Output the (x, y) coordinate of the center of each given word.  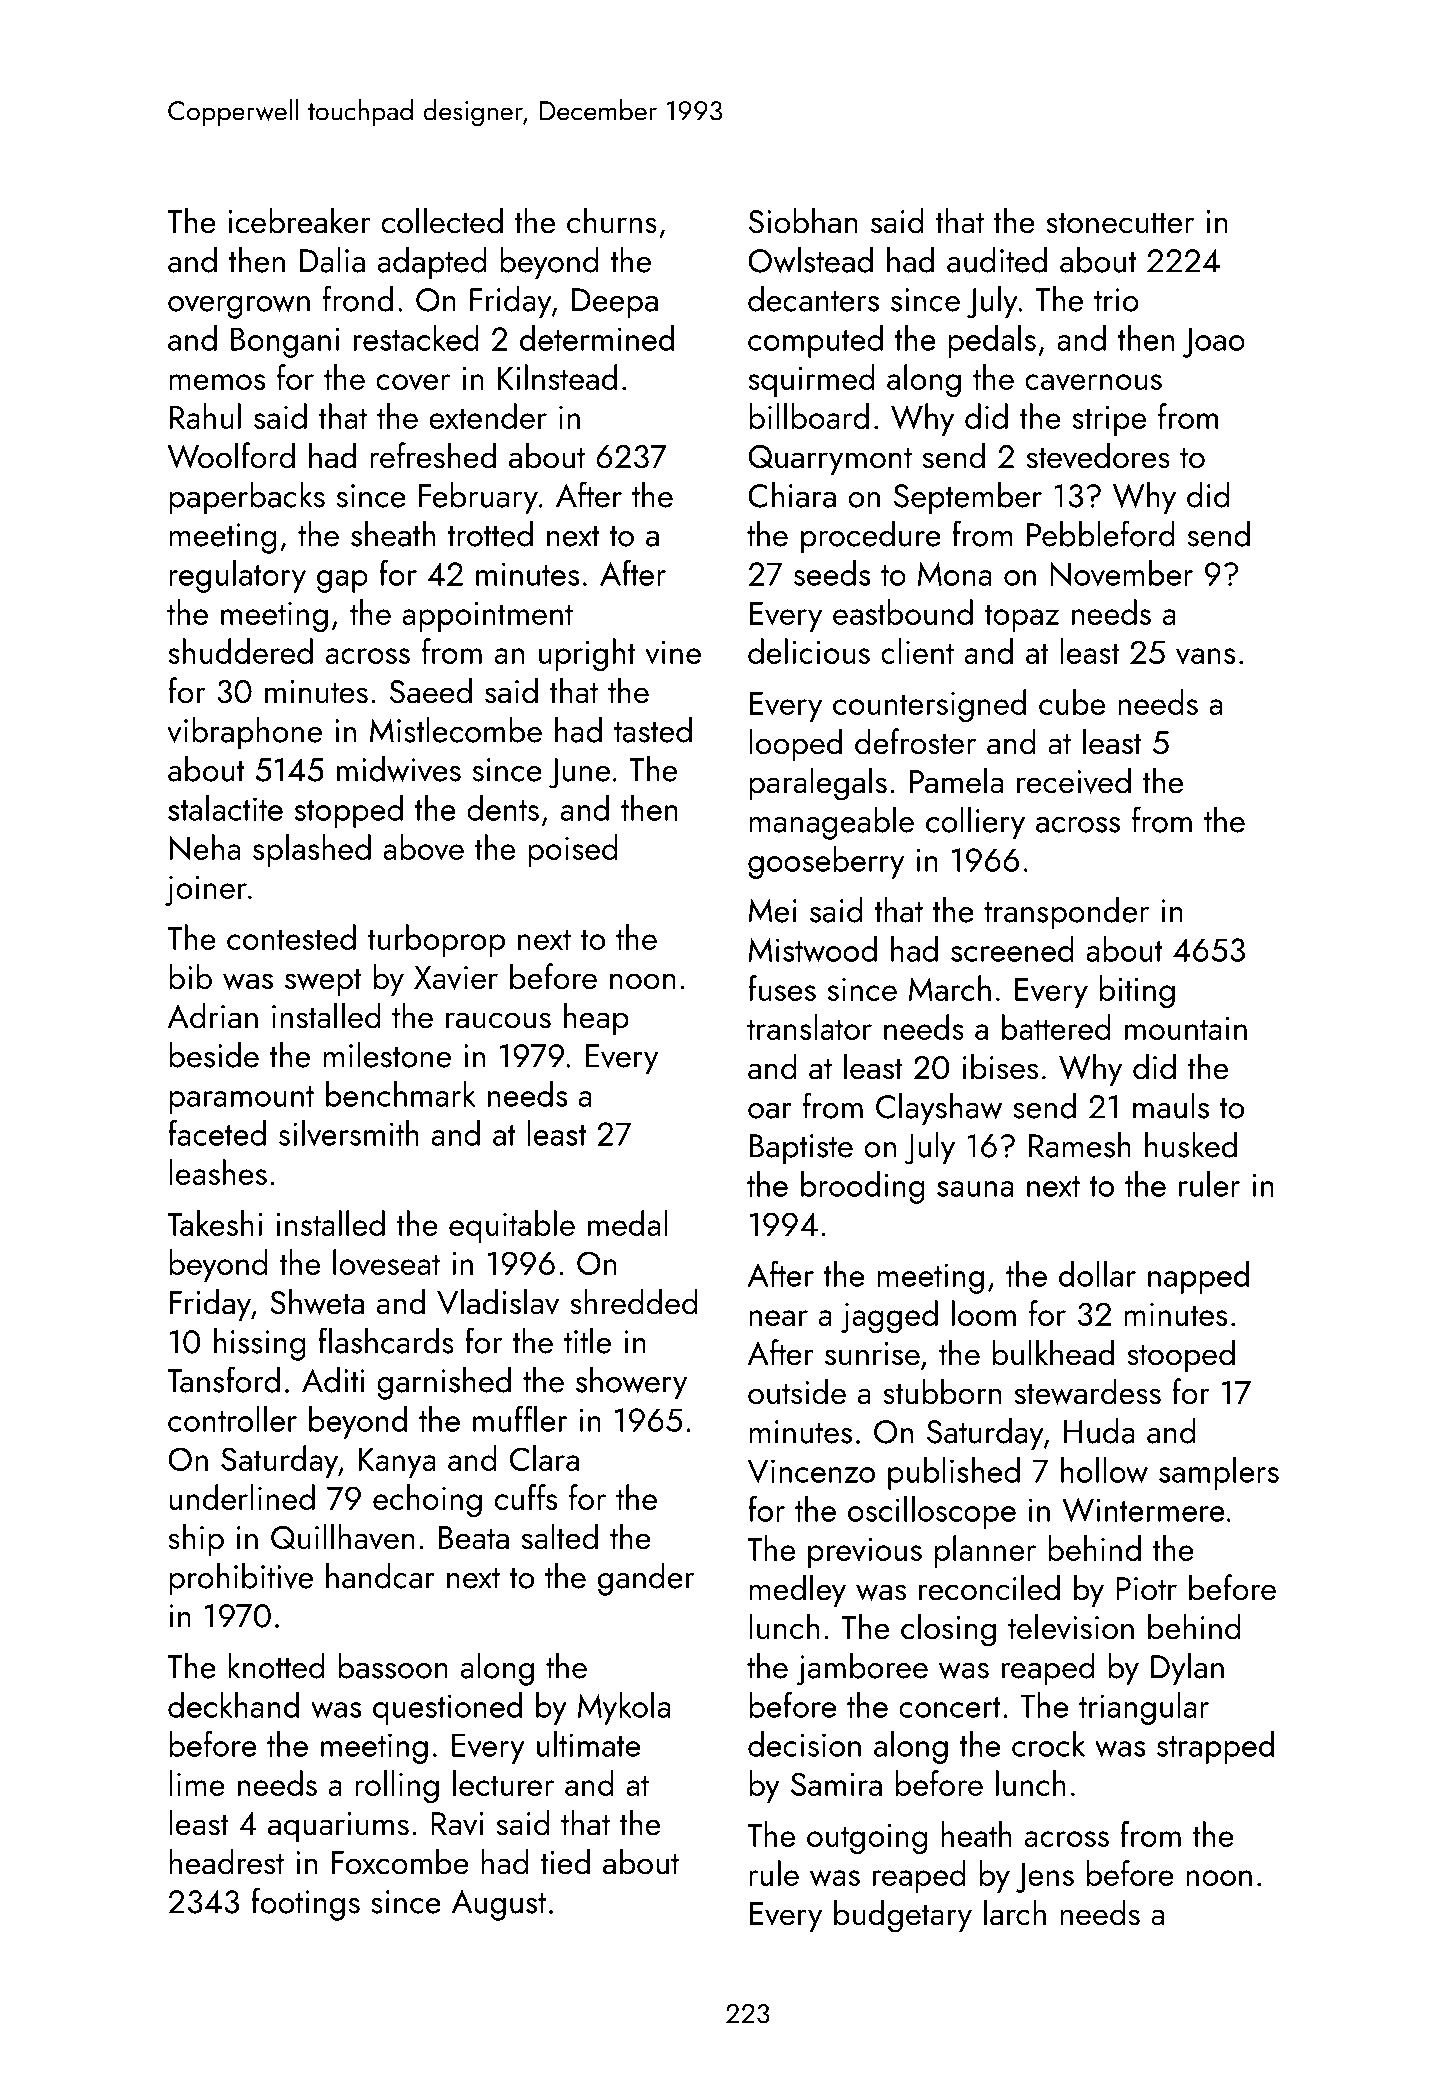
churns (612, 220)
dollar (1097, 1274)
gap (342, 581)
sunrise (872, 1354)
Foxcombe (400, 1861)
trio (1116, 300)
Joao (1214, 342)
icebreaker (300, 220)
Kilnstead (557, 377)
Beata (474, 1538)
